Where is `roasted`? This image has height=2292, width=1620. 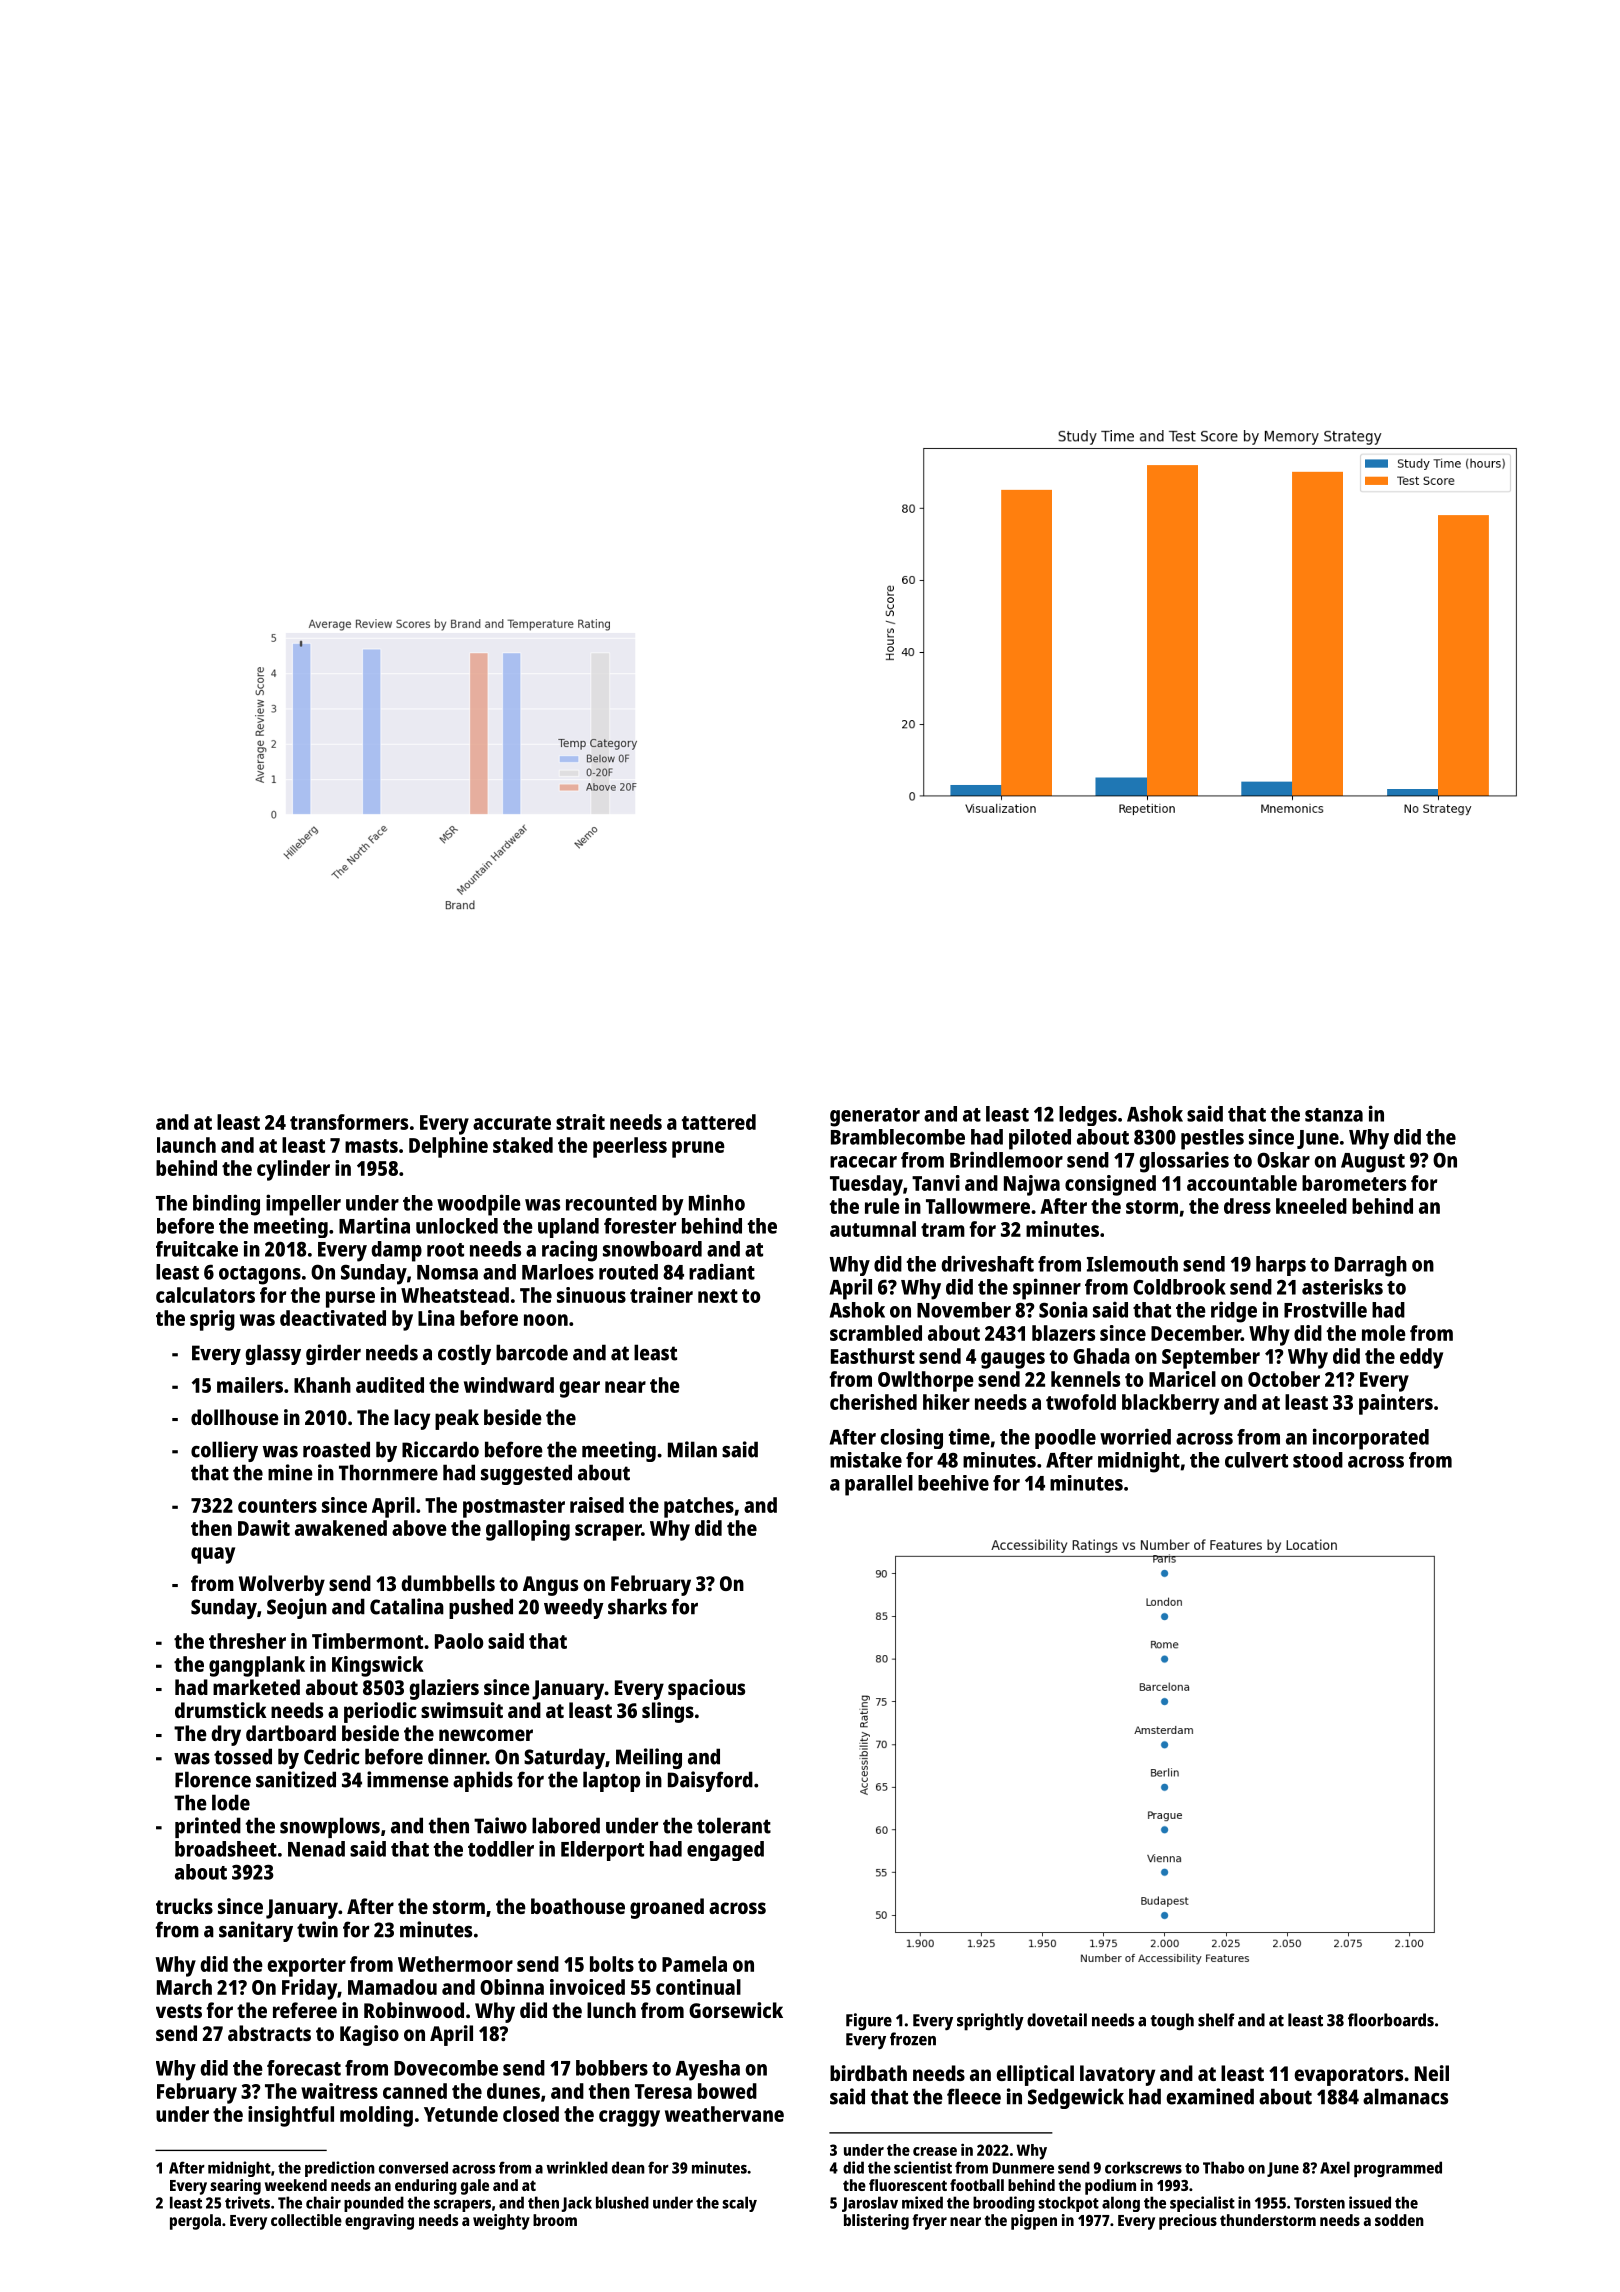
roasted is located at coordinates (336, 1449).
